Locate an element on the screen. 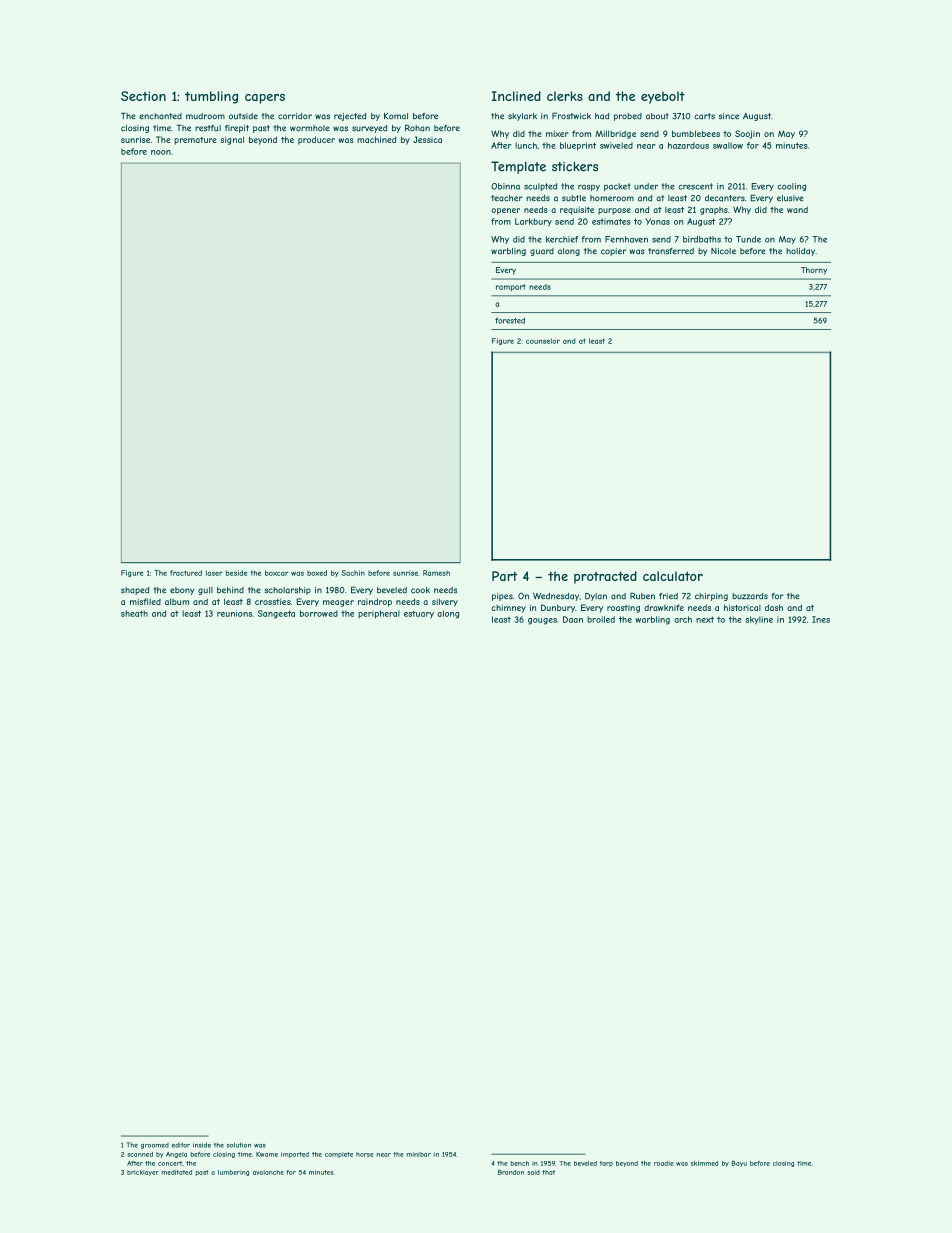  beside is located at coordinates (236, 573).
